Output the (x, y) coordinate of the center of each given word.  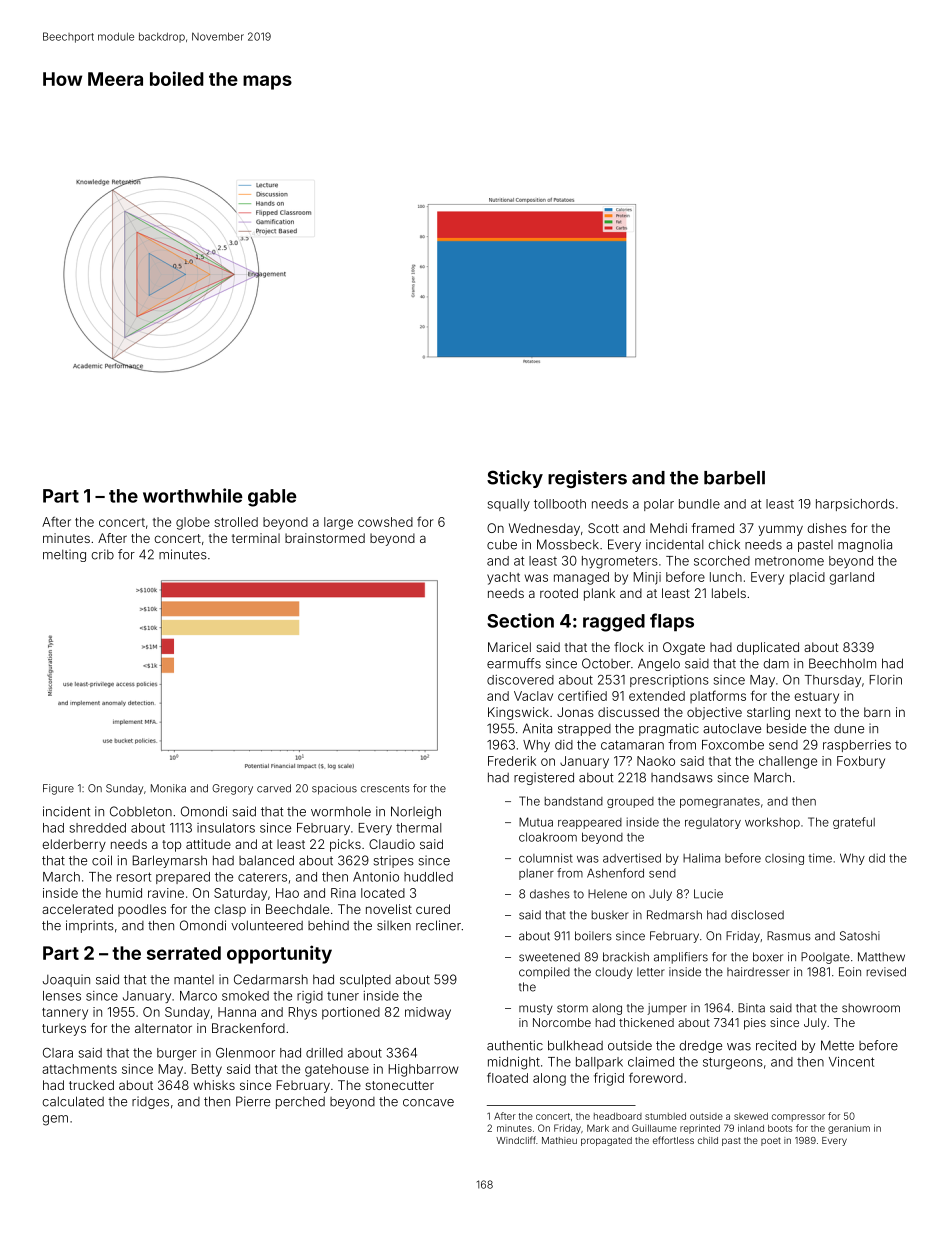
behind (328, 925)
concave (428, 1103)
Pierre (253, 1101)
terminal (256, 538)
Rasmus (789, 936)
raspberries (857, 746)
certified (582, 695)
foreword (656, 1077)
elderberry (74, 845)
